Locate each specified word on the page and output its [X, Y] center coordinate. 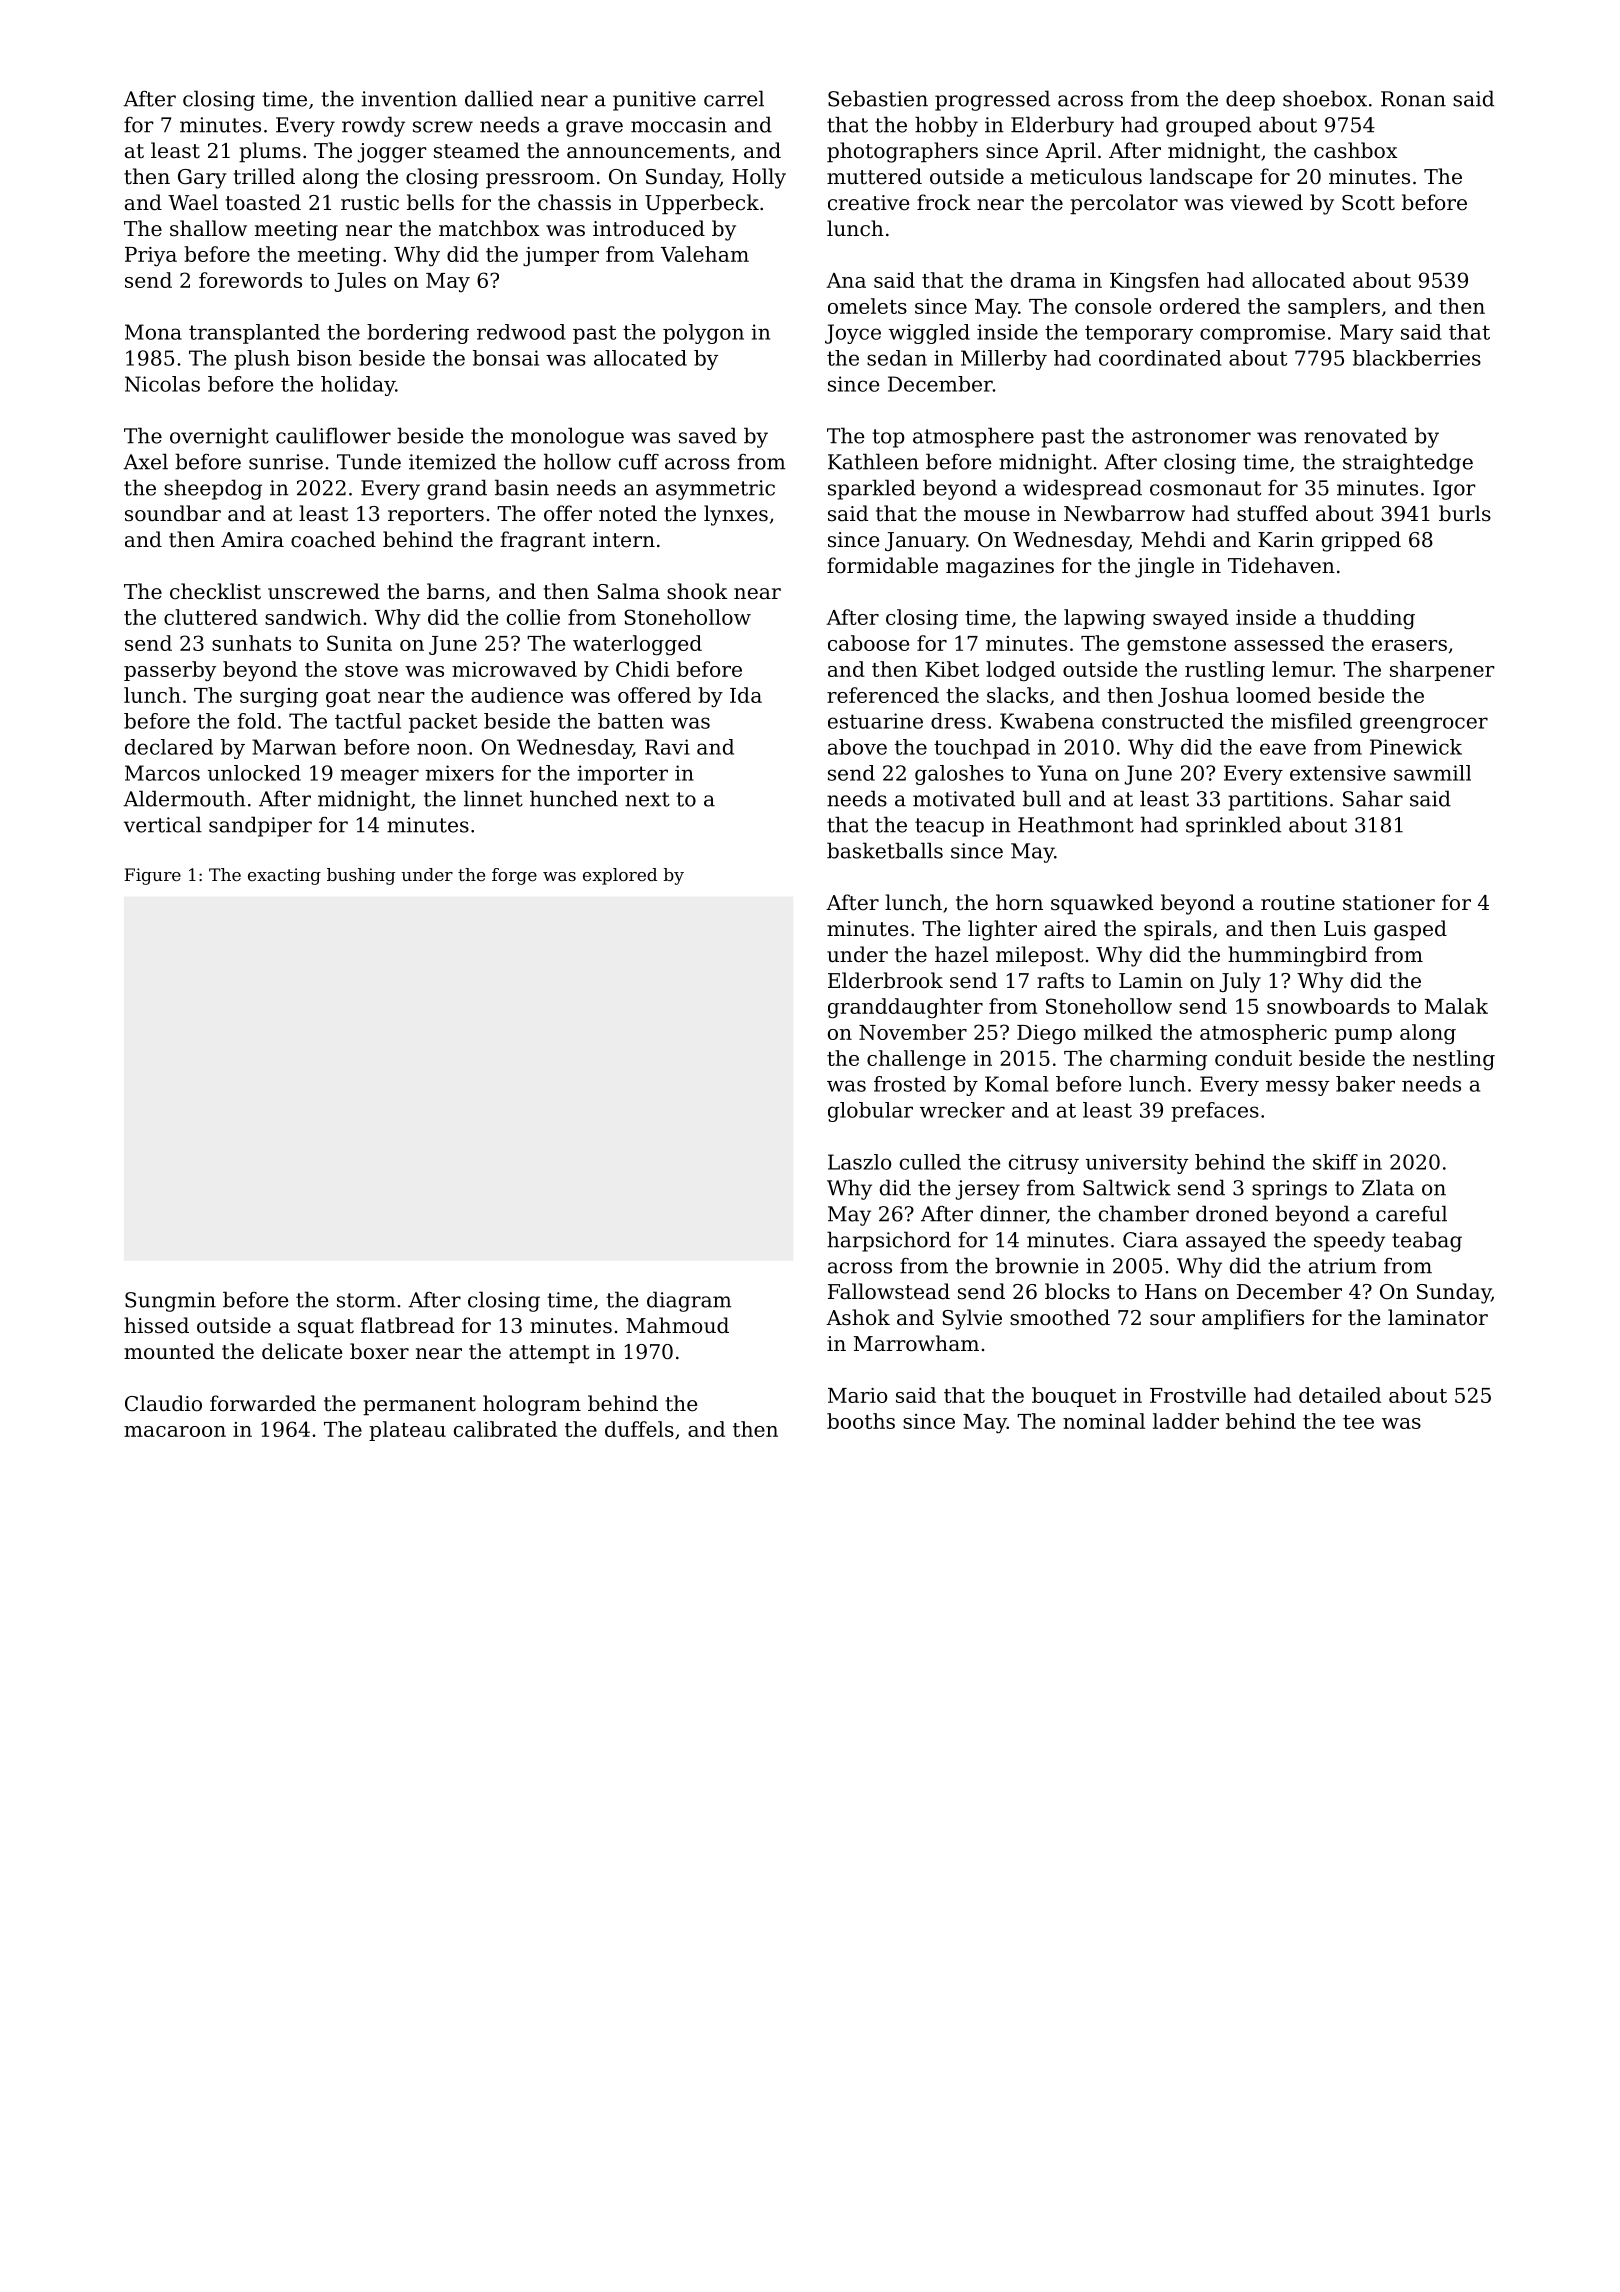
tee [1358, 1422]
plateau [407, 1431]
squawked [1102, 904]
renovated [1355, 435]
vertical [163, 824]
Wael [193, 202]
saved [708, 435]
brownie [1037, 1265]
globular [870, 1112]
